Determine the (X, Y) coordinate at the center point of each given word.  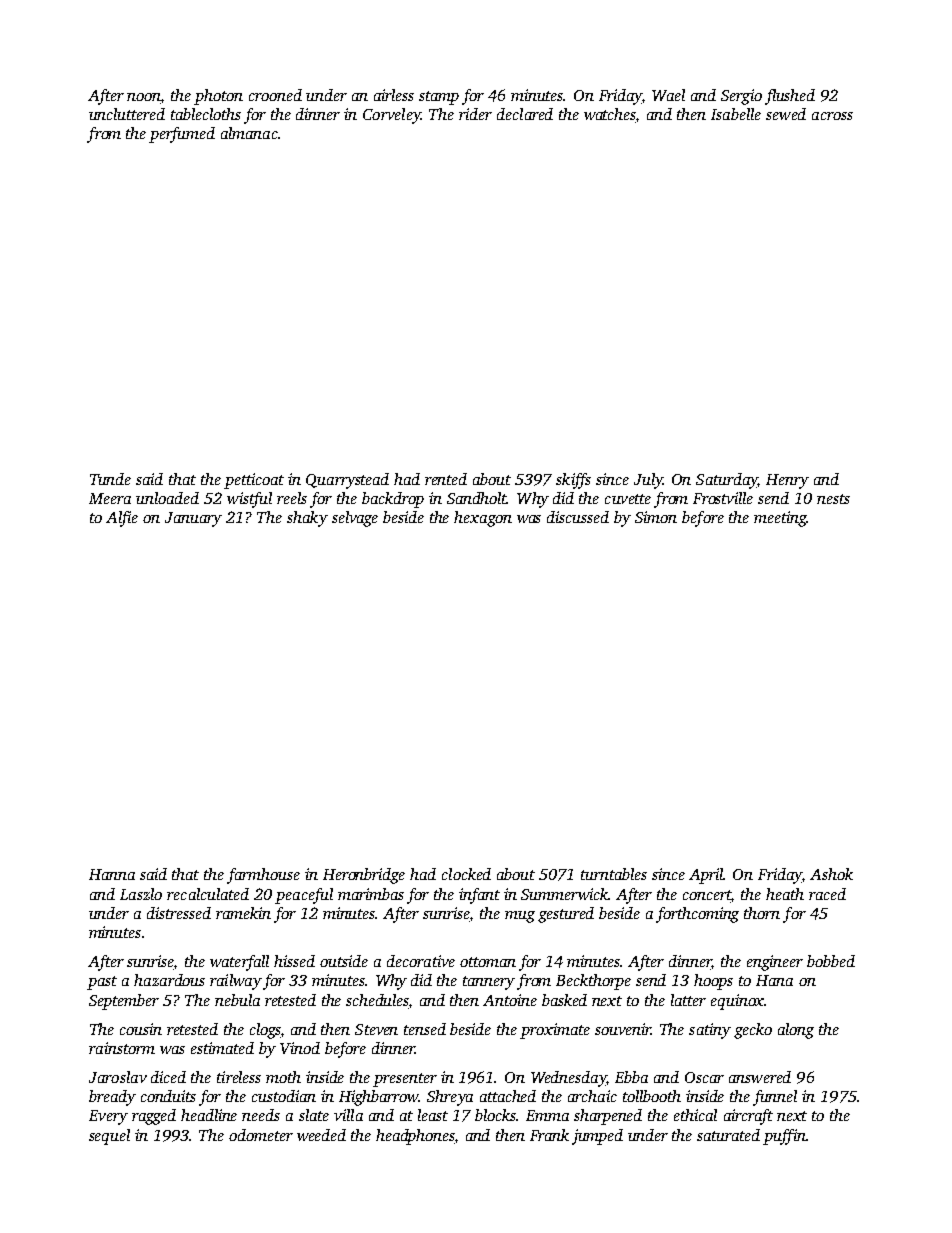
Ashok (831, 874)
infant (479, 896)
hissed (294, 961)
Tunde (110, 479)
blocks (496, 1115)
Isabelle (736, 114)
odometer (261, 1135)
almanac (249, 133)
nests (833, 499)
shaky (307, 519)
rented (446, 479)
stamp (439, 98)
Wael (668, 95)
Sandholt (477, 498)
